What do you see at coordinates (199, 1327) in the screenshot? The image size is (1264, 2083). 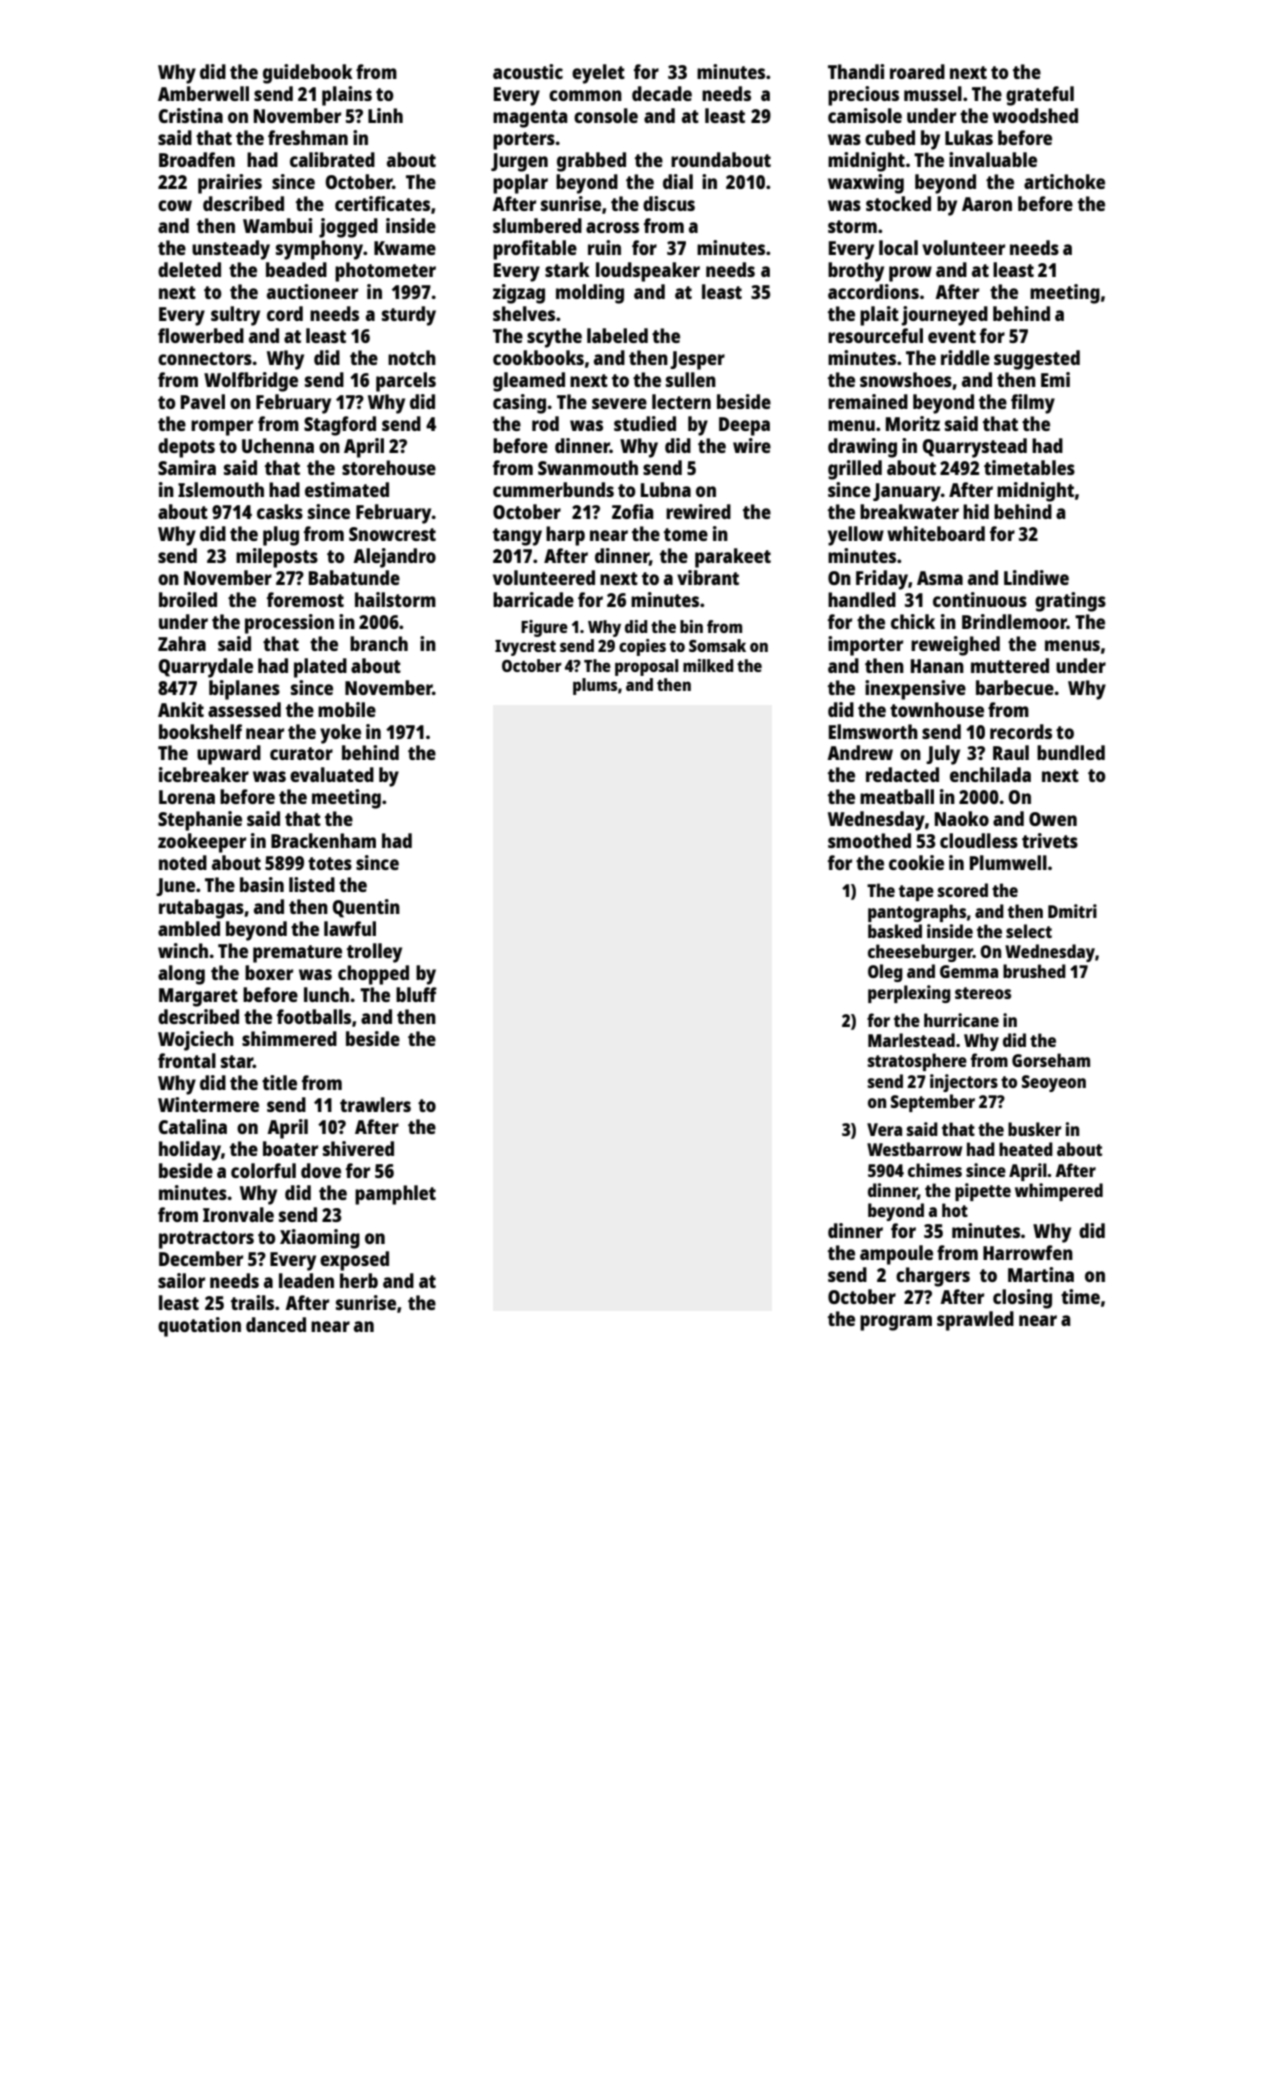 I see `quotation` at bounding box center [199, 1327].
